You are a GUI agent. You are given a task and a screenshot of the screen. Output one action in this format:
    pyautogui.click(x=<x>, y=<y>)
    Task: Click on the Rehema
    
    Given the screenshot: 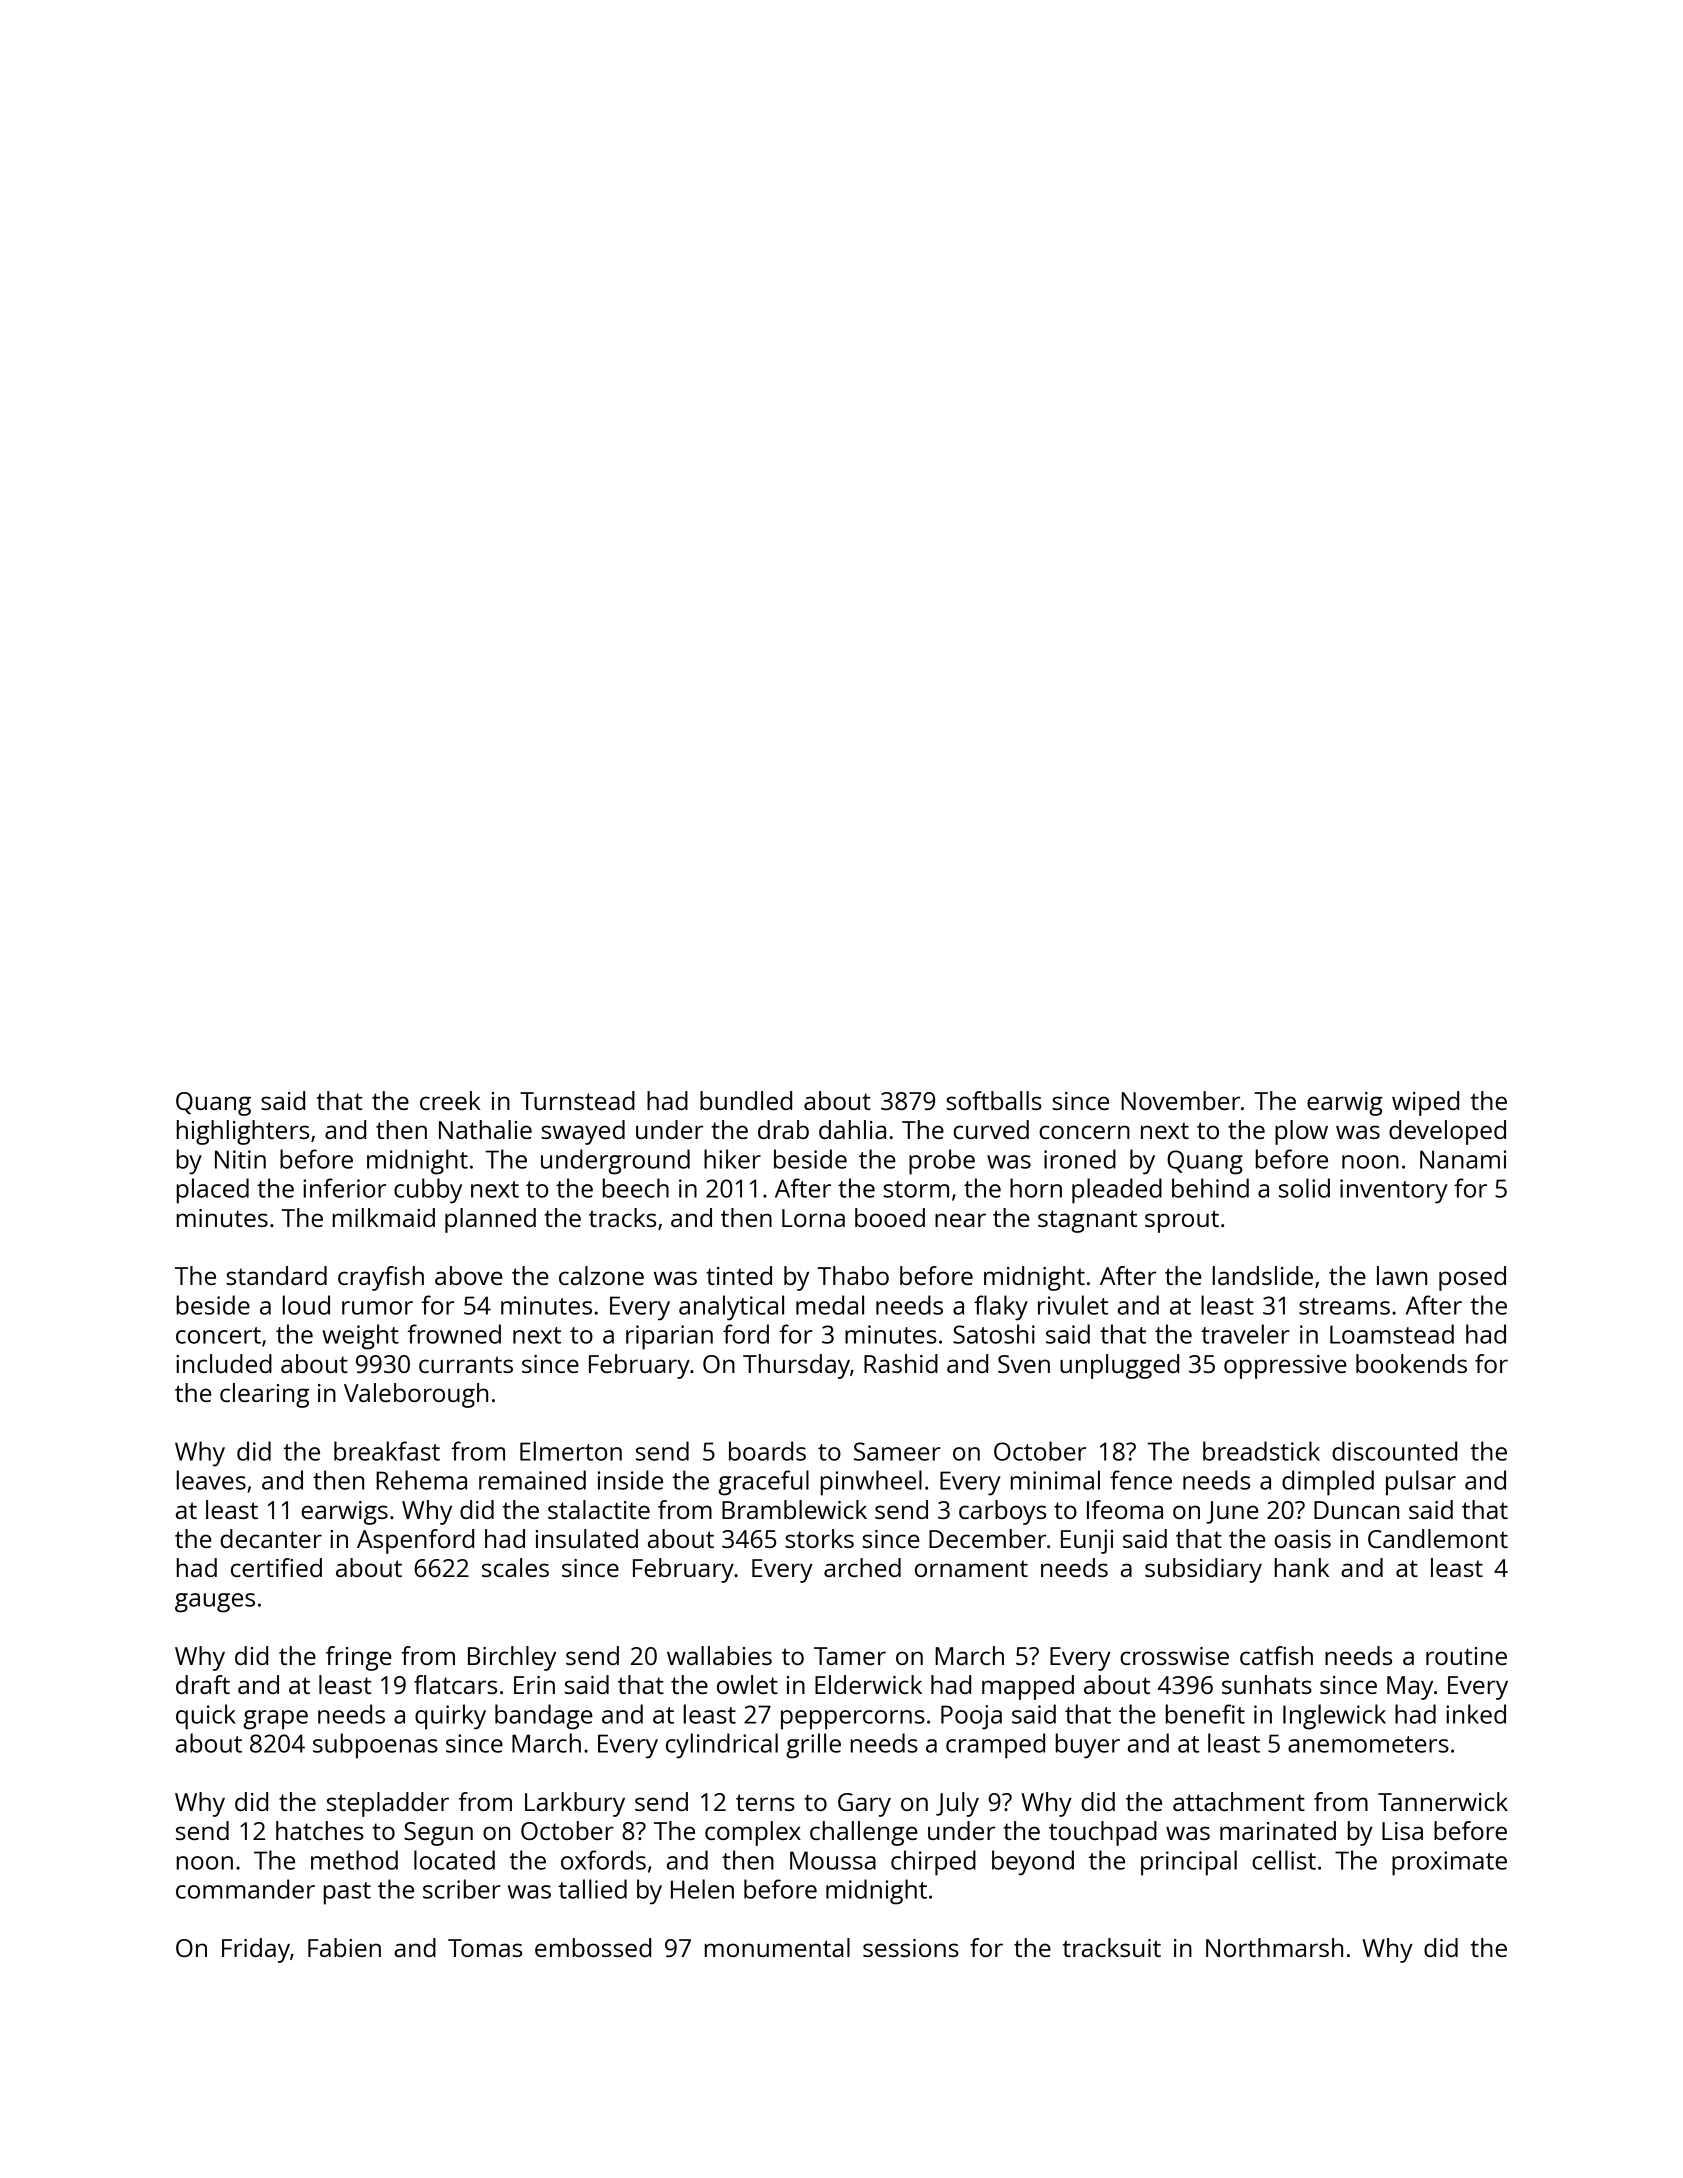 What is the action you would take?
    pyautogui.click(x=421, y=1480)
